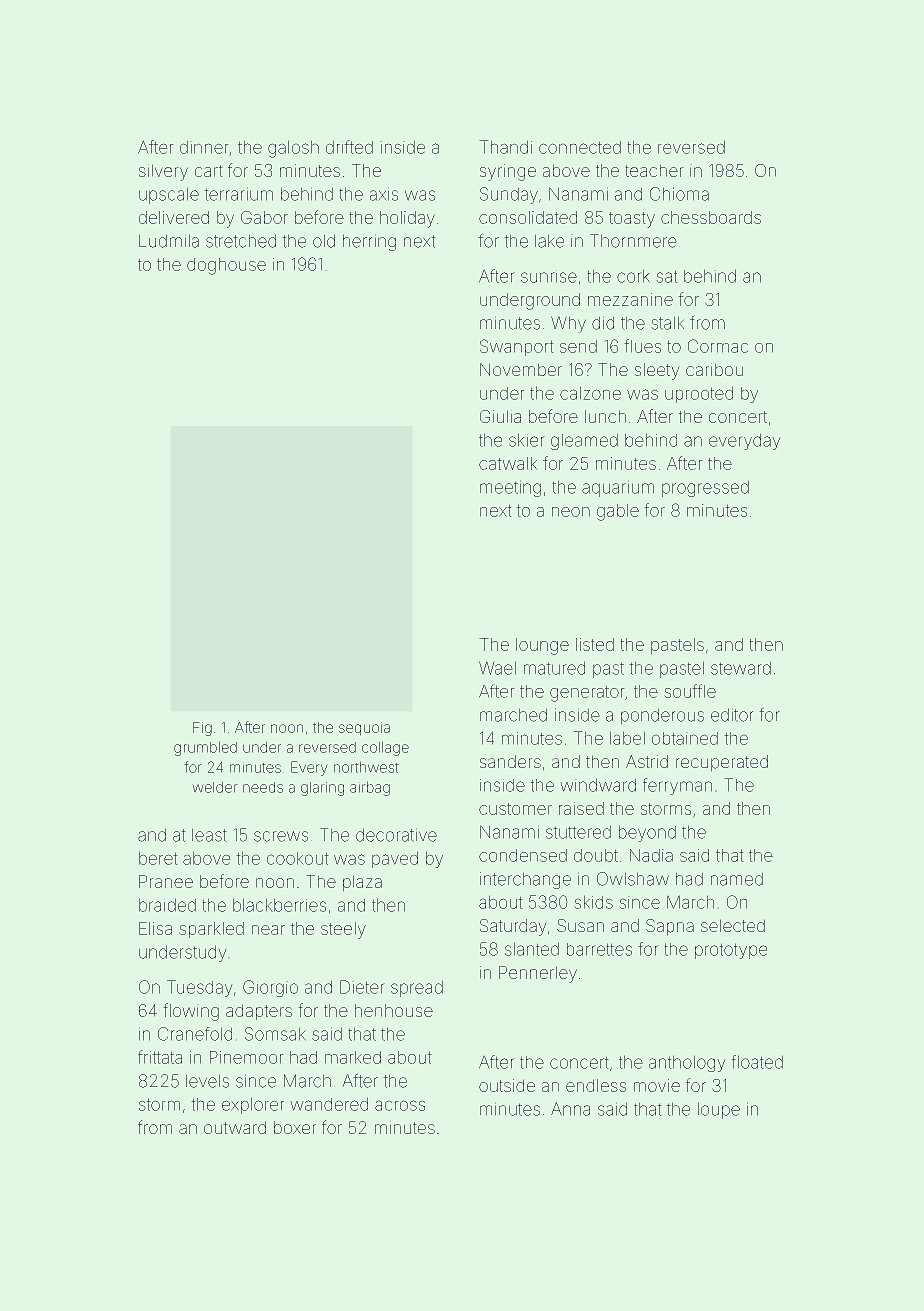 The height and width of the screenshot is (1311, 924). I want to click on Fig, so click(202, 729).
